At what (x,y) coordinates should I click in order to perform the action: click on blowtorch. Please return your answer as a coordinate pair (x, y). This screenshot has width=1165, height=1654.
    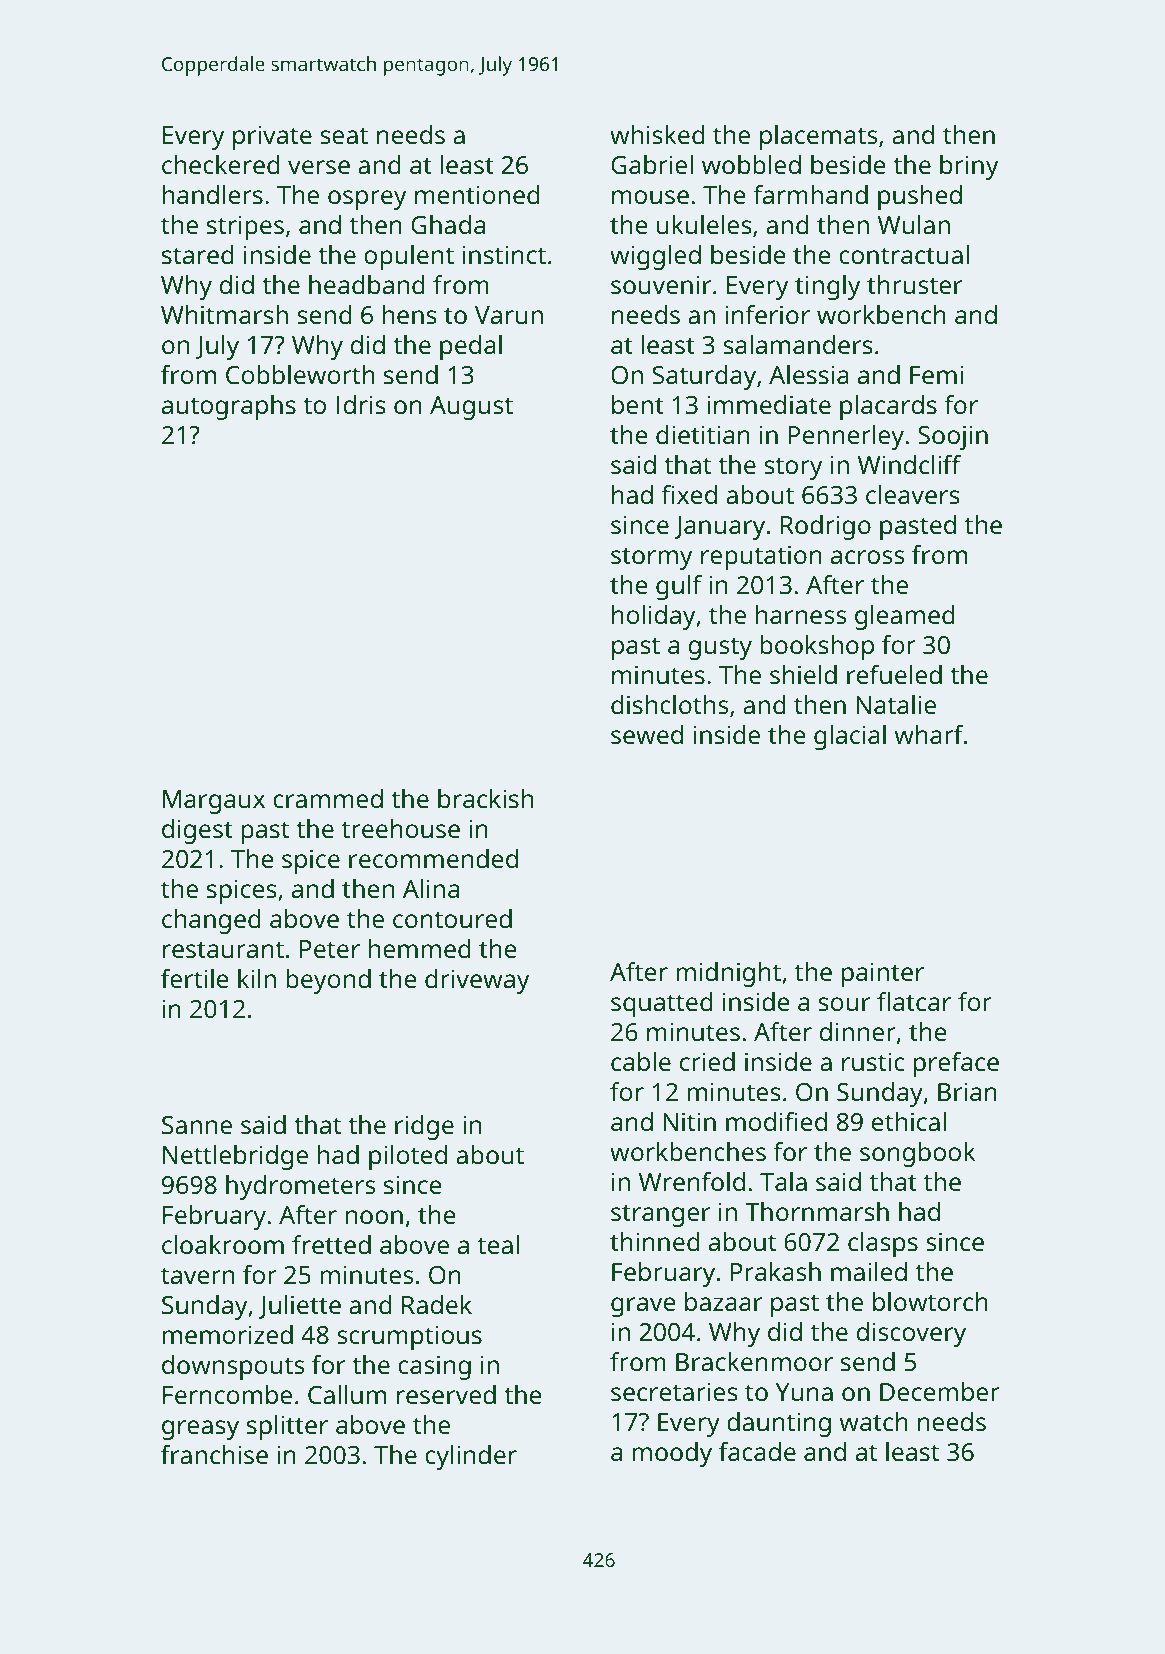
    Looking at the image, I should click on (930, 1301).
